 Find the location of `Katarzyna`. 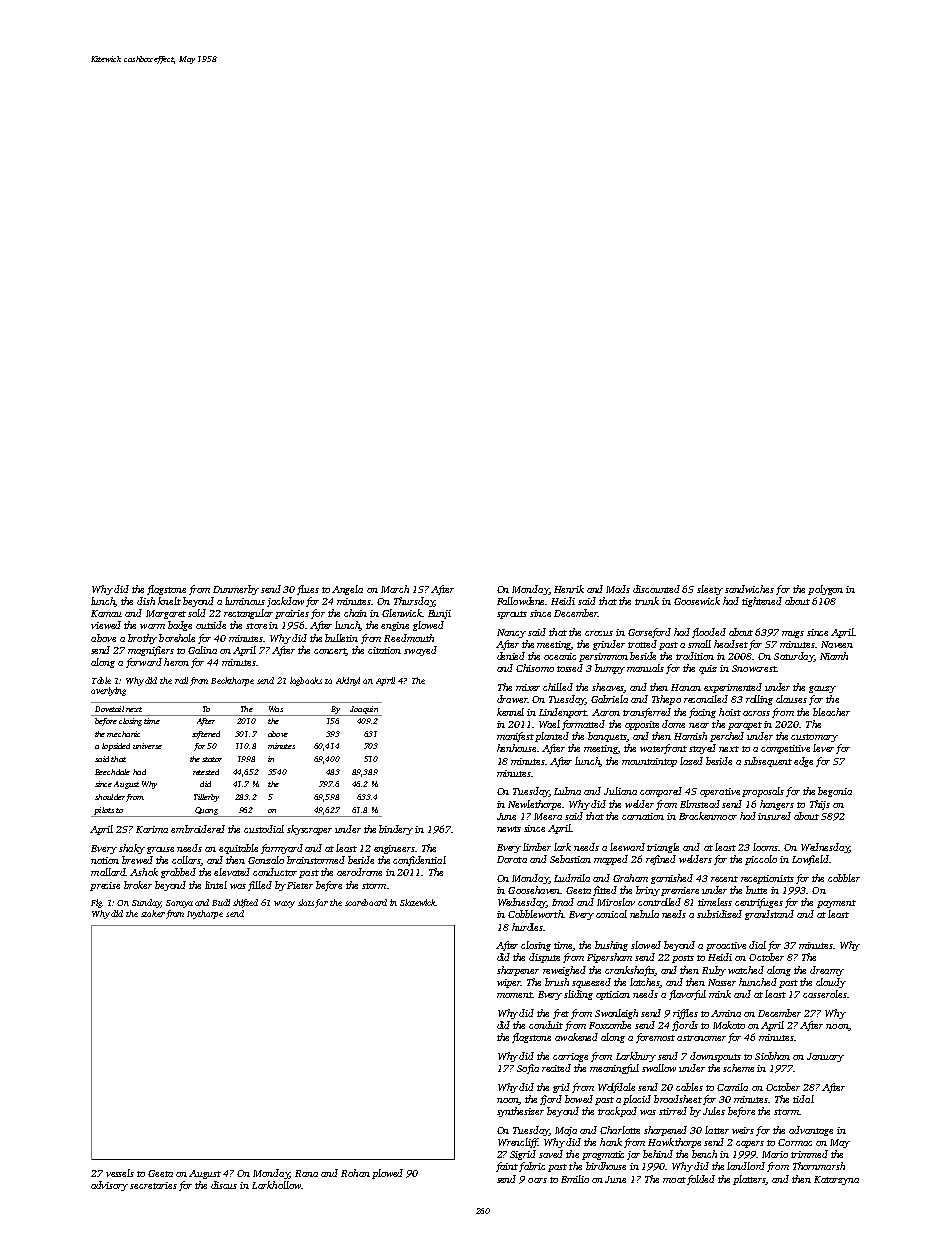

Katarzyna is located at coordinates (836, 1180).
